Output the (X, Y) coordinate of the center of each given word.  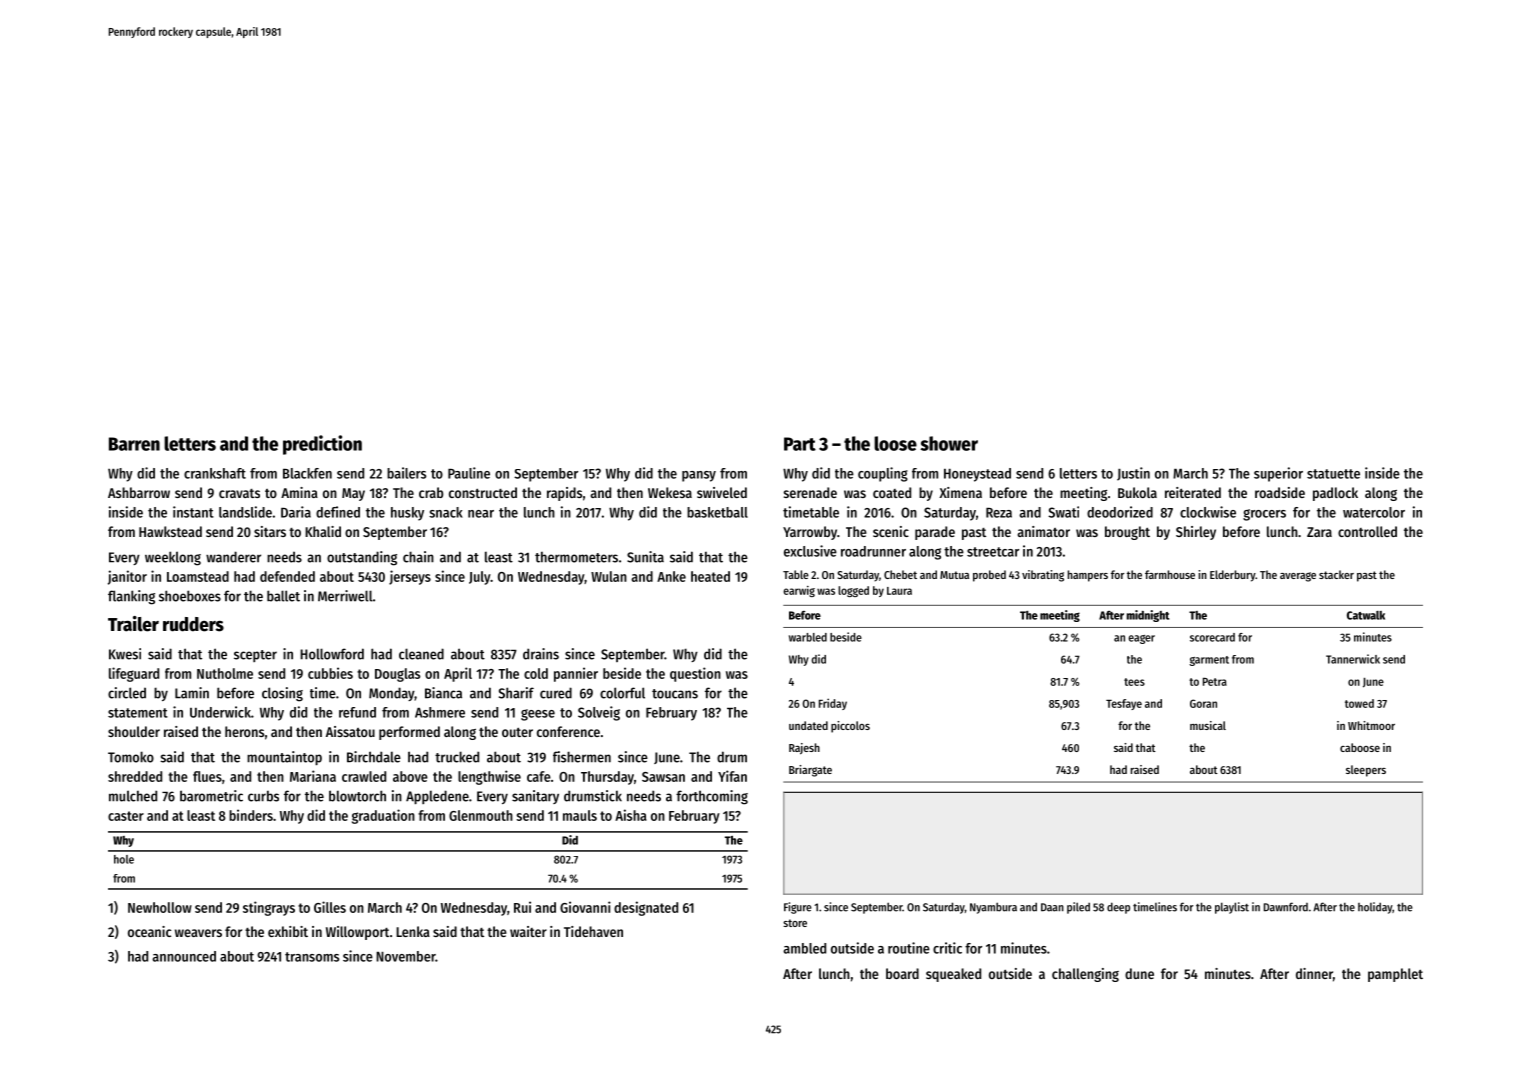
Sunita (645, 557)
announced (184, 956)
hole (124, 859)
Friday (833, 704)
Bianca (443, 693)
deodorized (1120, 512)
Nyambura (993, 908)
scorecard (1212, 637)
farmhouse (1170, 574)
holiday (1375, 908)
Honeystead (977, 475)
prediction (322, 445)
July (480, 578)
